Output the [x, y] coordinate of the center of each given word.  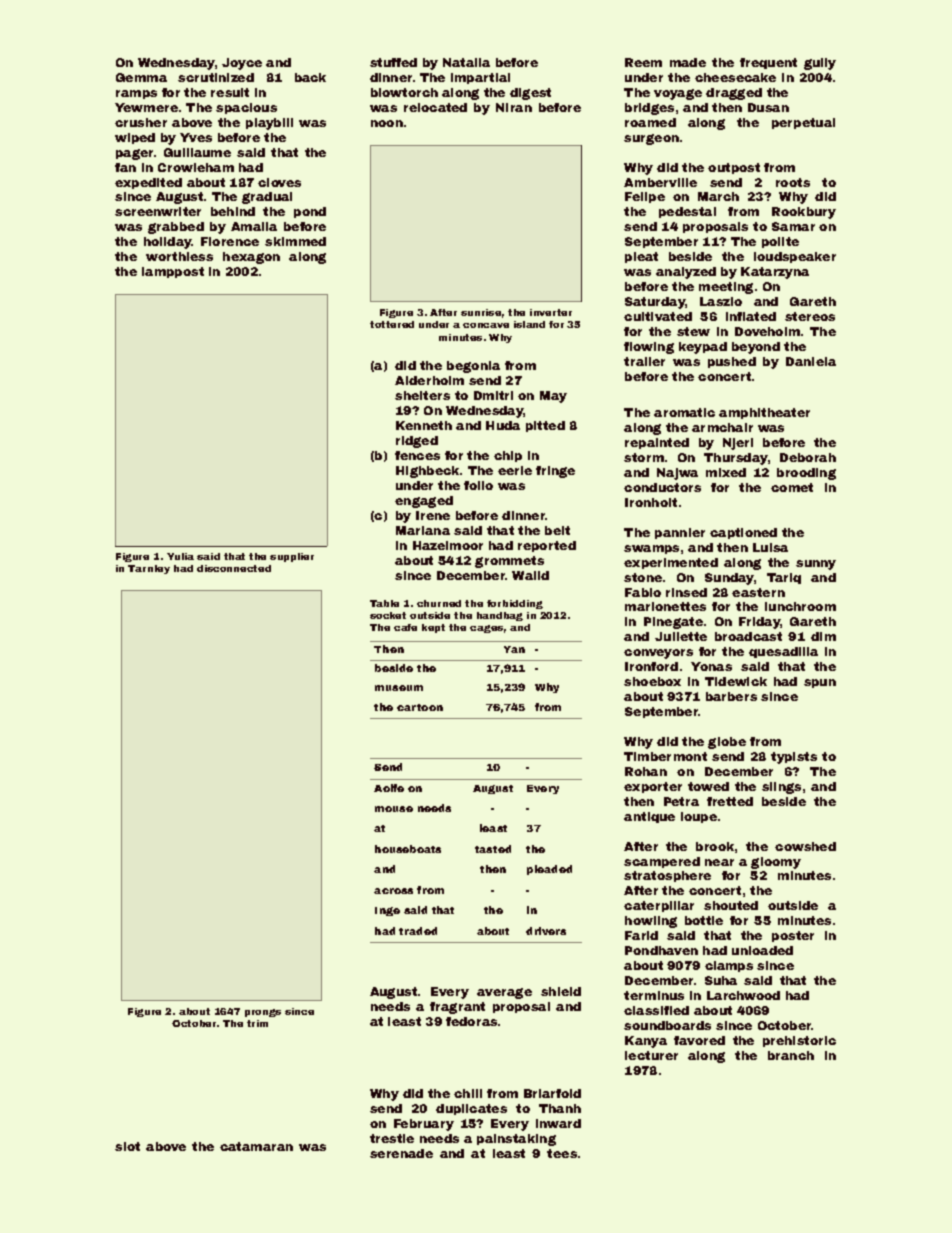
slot [127, 1146]
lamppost [173, 272]
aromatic [684, 412]
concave [486, 325]
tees [562, 1153]
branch [791, 1055]
